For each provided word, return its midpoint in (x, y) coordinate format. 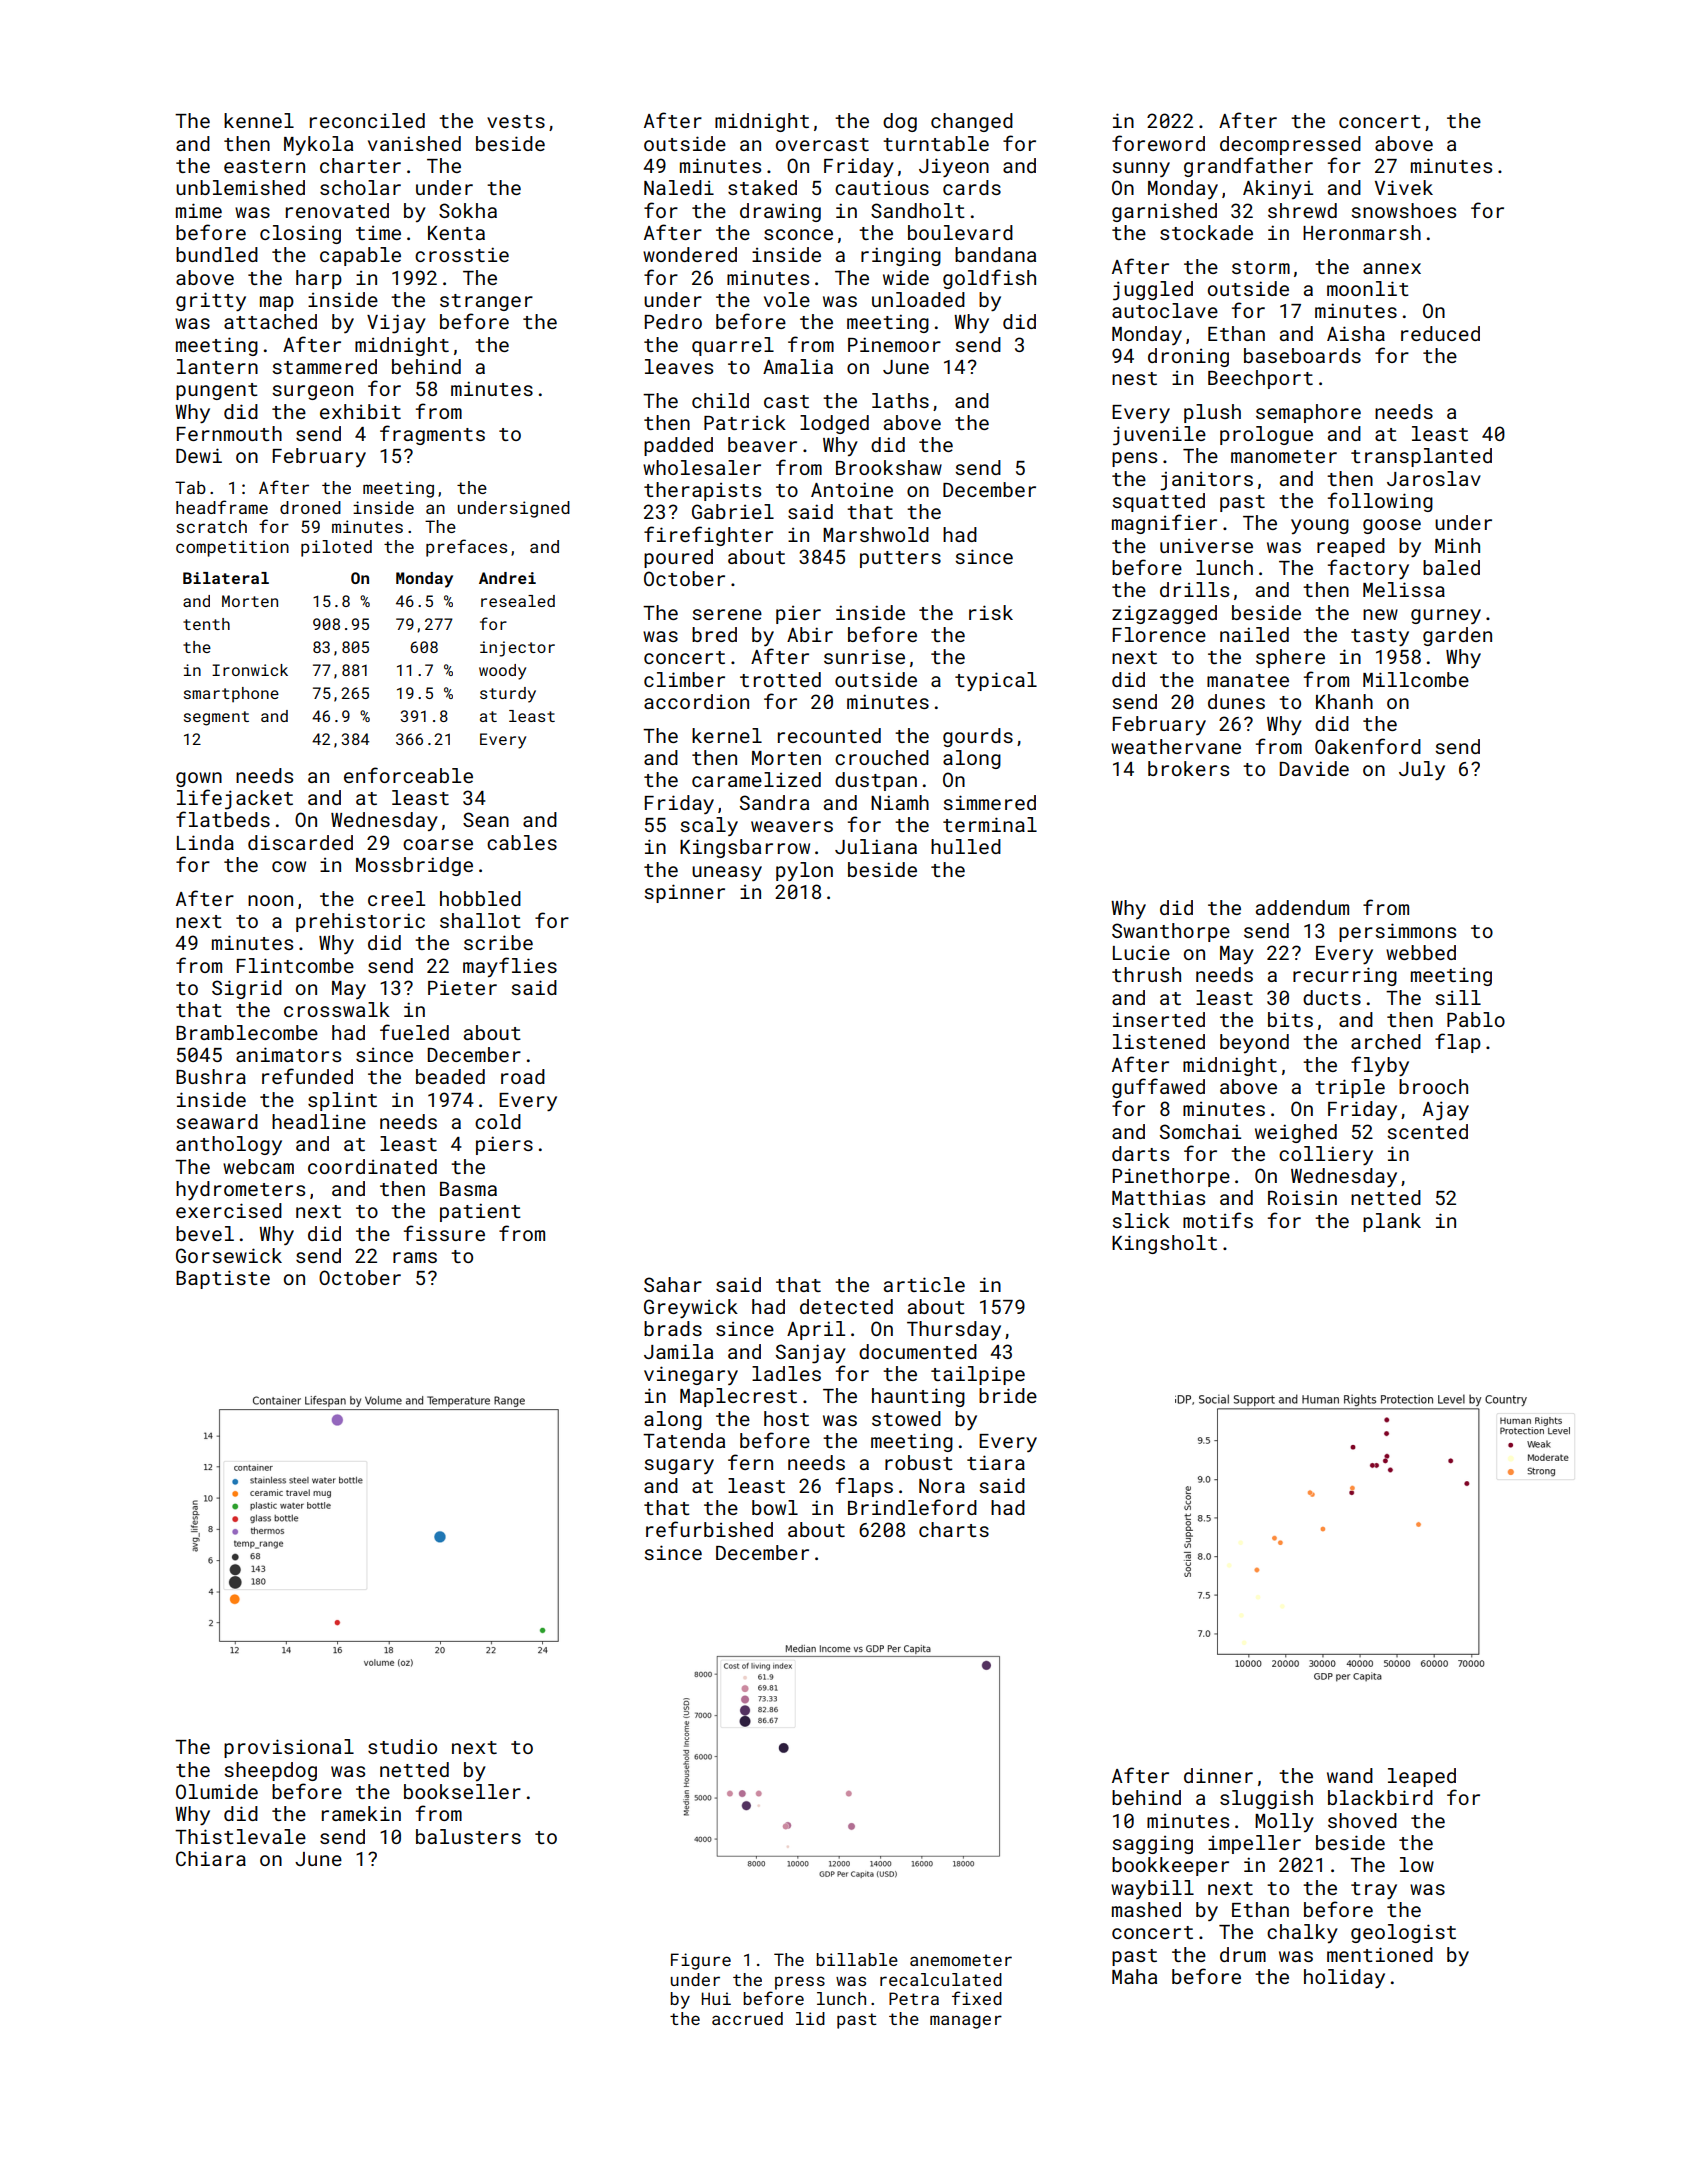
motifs (1218, 1220)
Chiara (211, 1858)
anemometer (961, 1960)
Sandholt (918, 210)
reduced (1440, 333)
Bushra (211, 1076)
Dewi (199, 455)
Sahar (673, 1284)
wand (1350, 1775)
